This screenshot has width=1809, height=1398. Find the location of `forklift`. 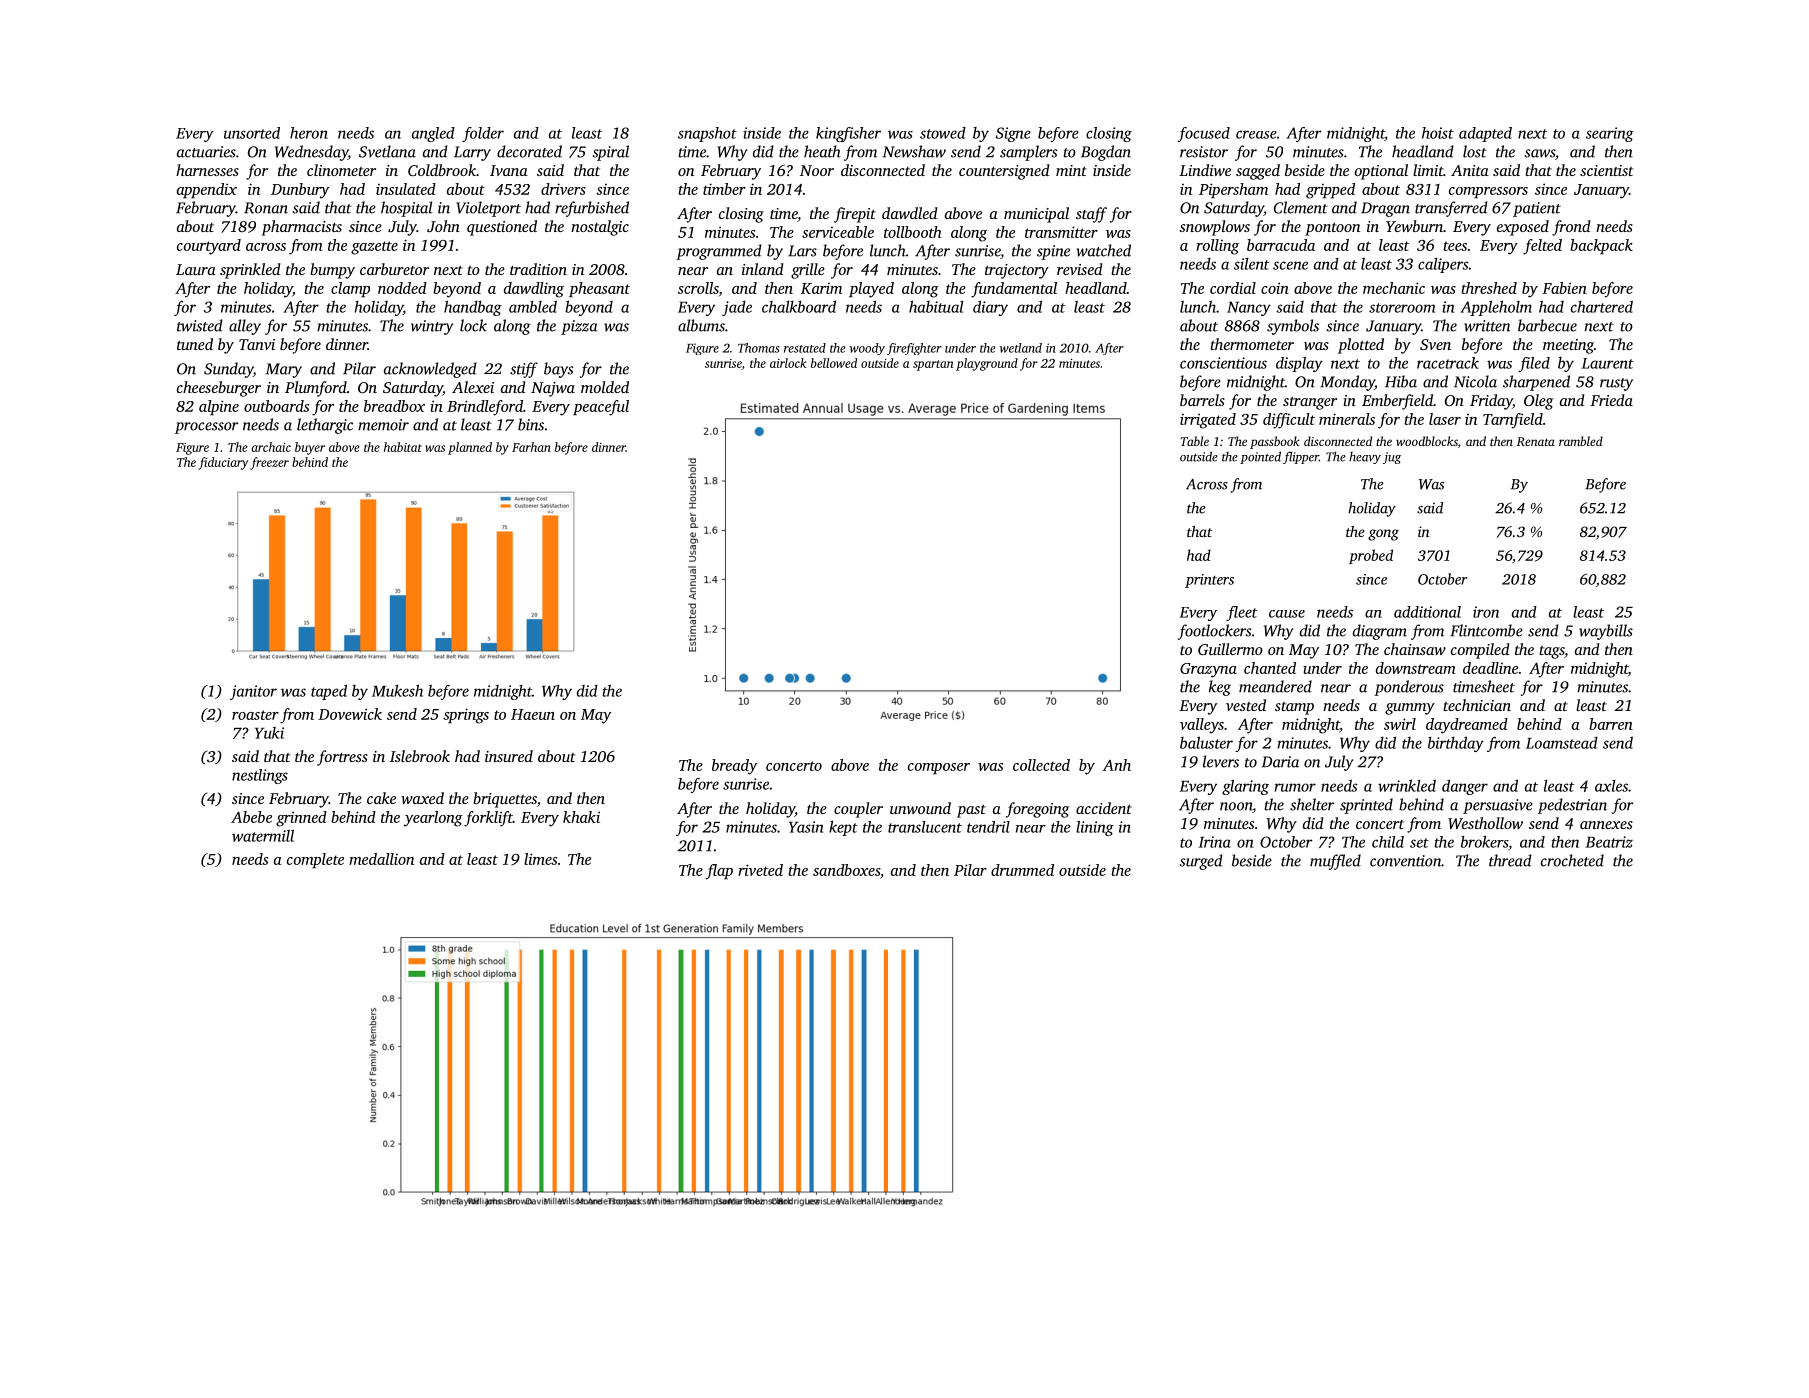

forklift is located at coordinates (488, 819).
